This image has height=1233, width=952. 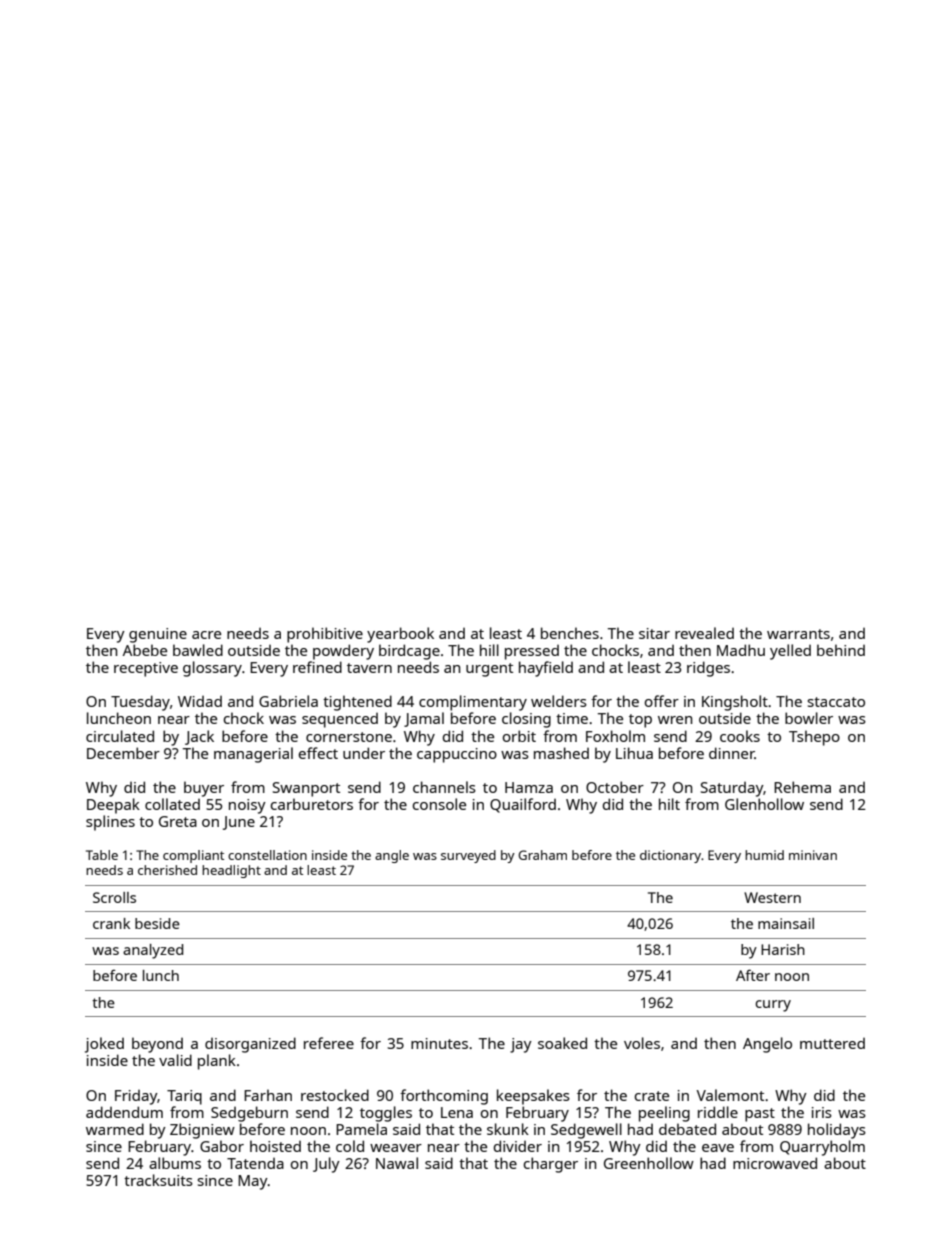 What do you see at coordinates (570, 633) in the image?
I see `benches` at bounding box center [570, 633].
